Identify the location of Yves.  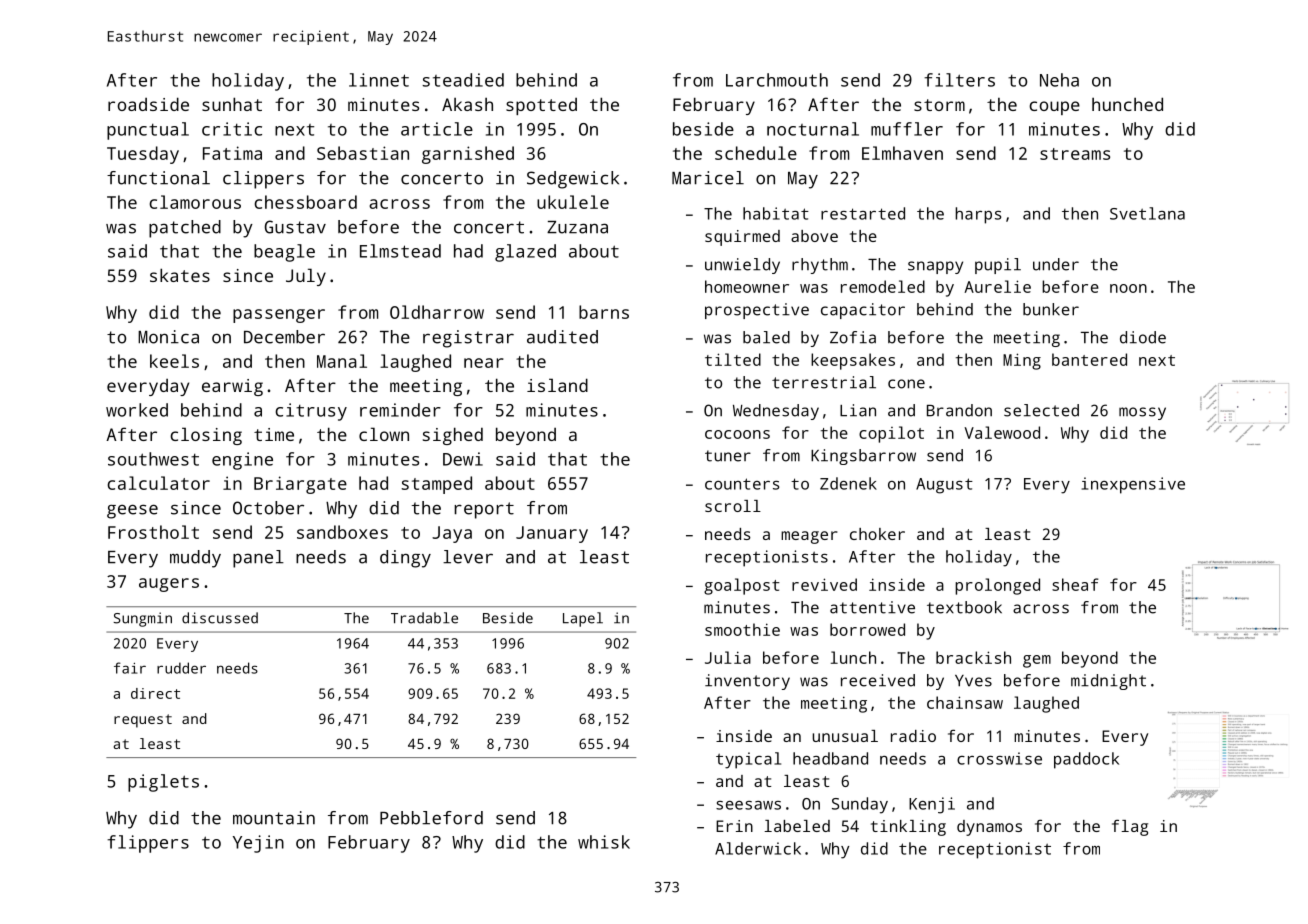
(973, 681).
